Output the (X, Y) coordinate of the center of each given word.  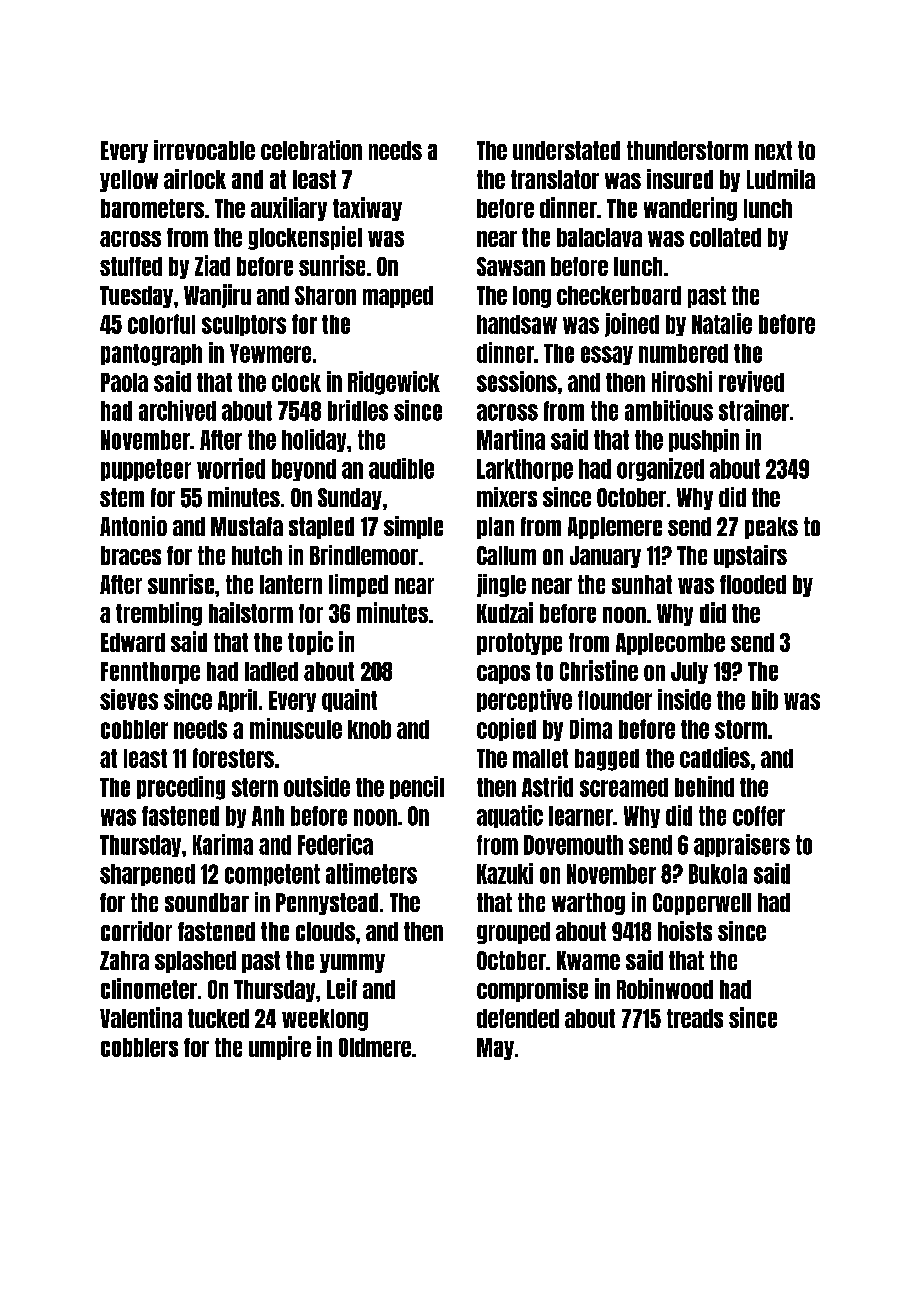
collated (725, 237)
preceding (181, 788)
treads (695, 1018)
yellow (129, 181)
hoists (685, 931)
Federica (335, 844)
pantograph (151, 355)
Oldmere (375, 1047)
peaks (771, 528)
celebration (311, 150)
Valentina (141, 1017)
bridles (358, 410)
